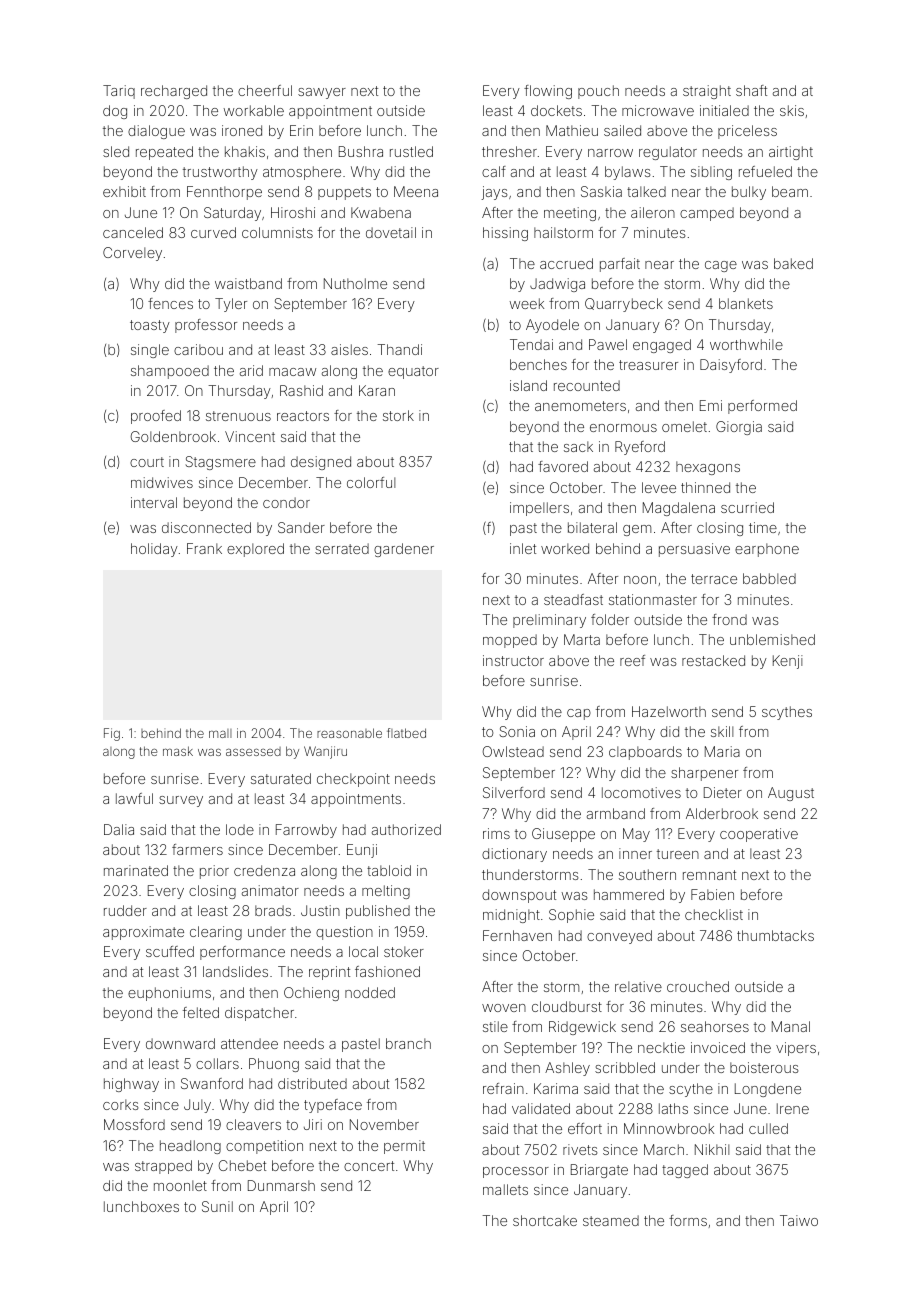 This image has width=924, height=1308. Describe the element at coordinates (404, 550) in the image. I see `gardener` at that location.
